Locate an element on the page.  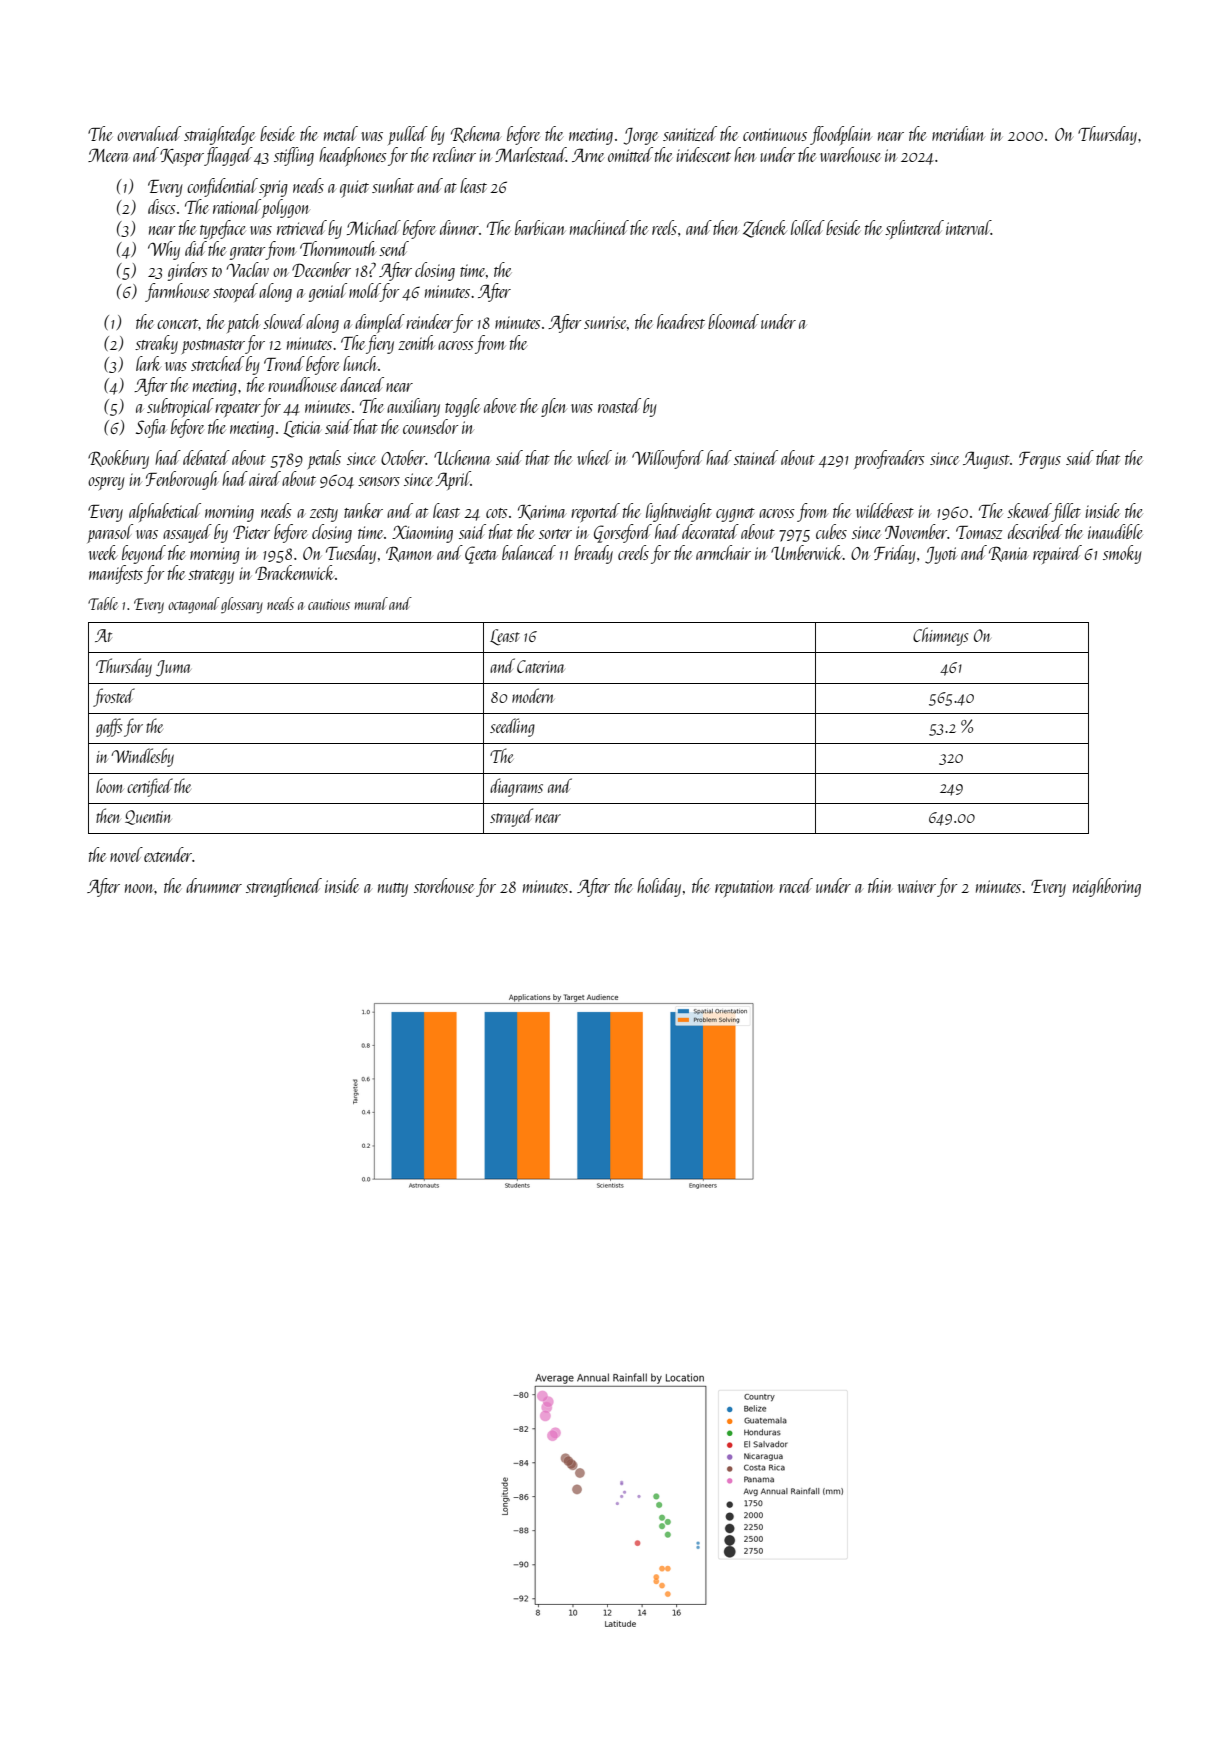
meridian is located at coordinates (958, 133).
